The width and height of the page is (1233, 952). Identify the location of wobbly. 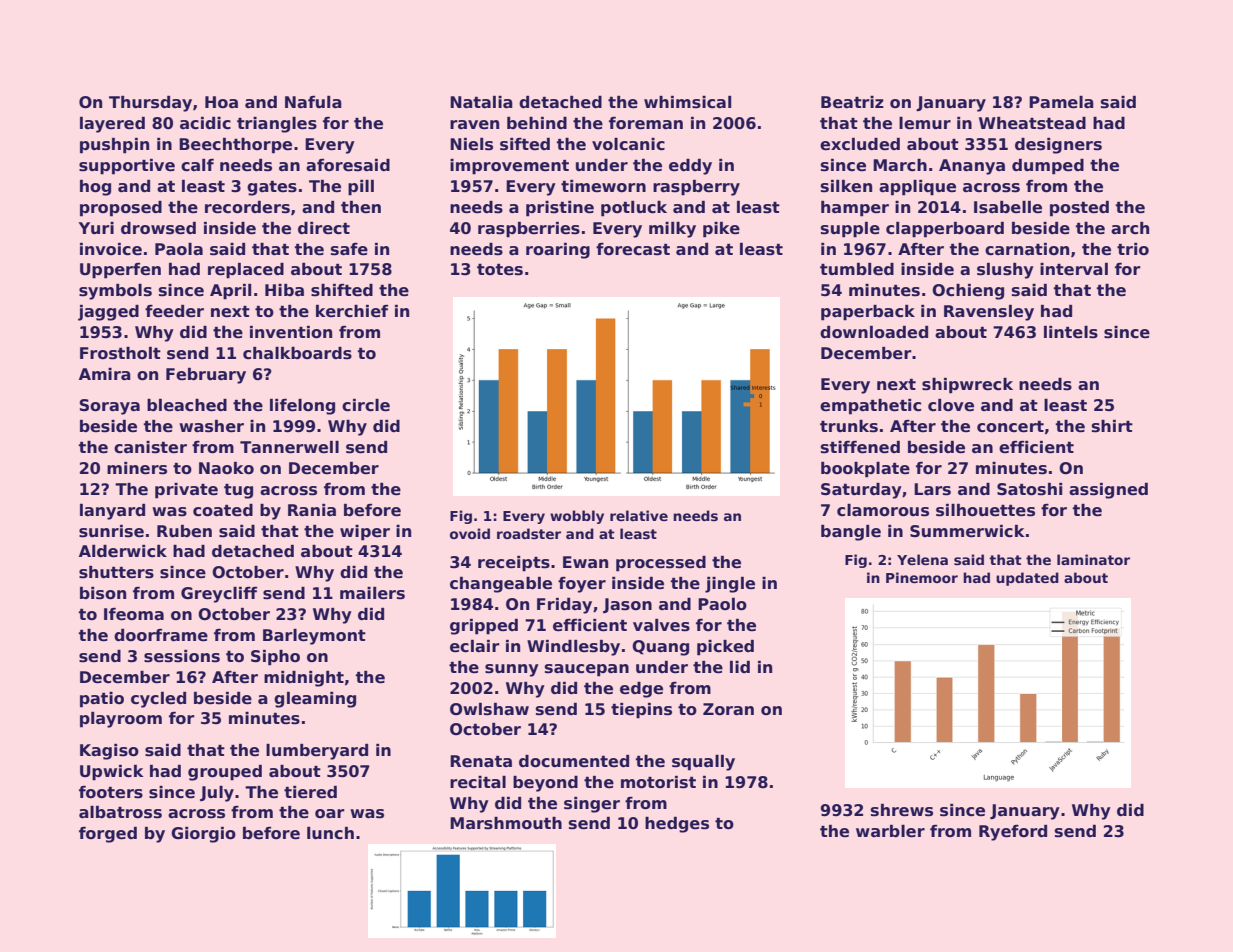
(577, 517).
